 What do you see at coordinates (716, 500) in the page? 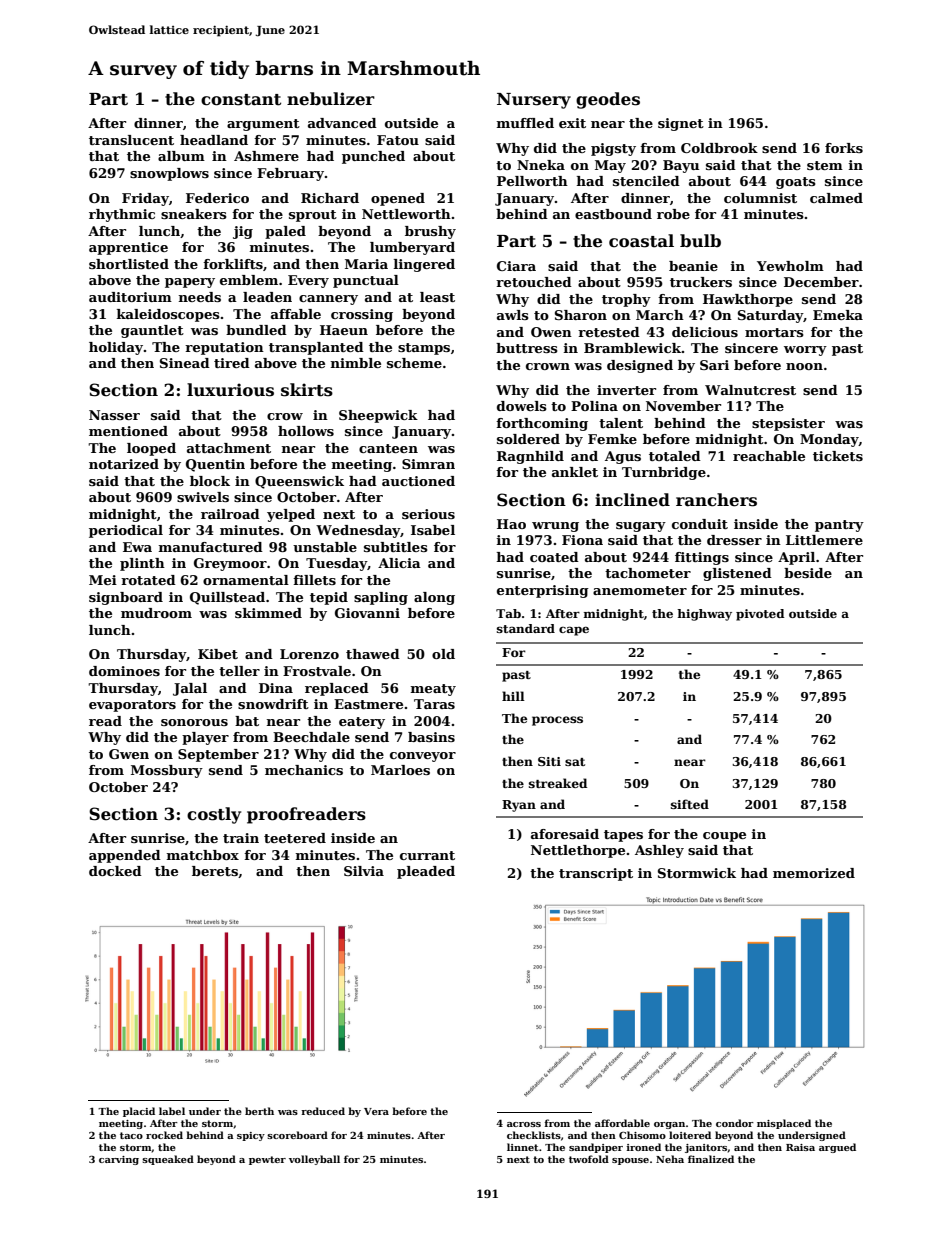
I see `ranchers` at bounding box center [716, 500].
